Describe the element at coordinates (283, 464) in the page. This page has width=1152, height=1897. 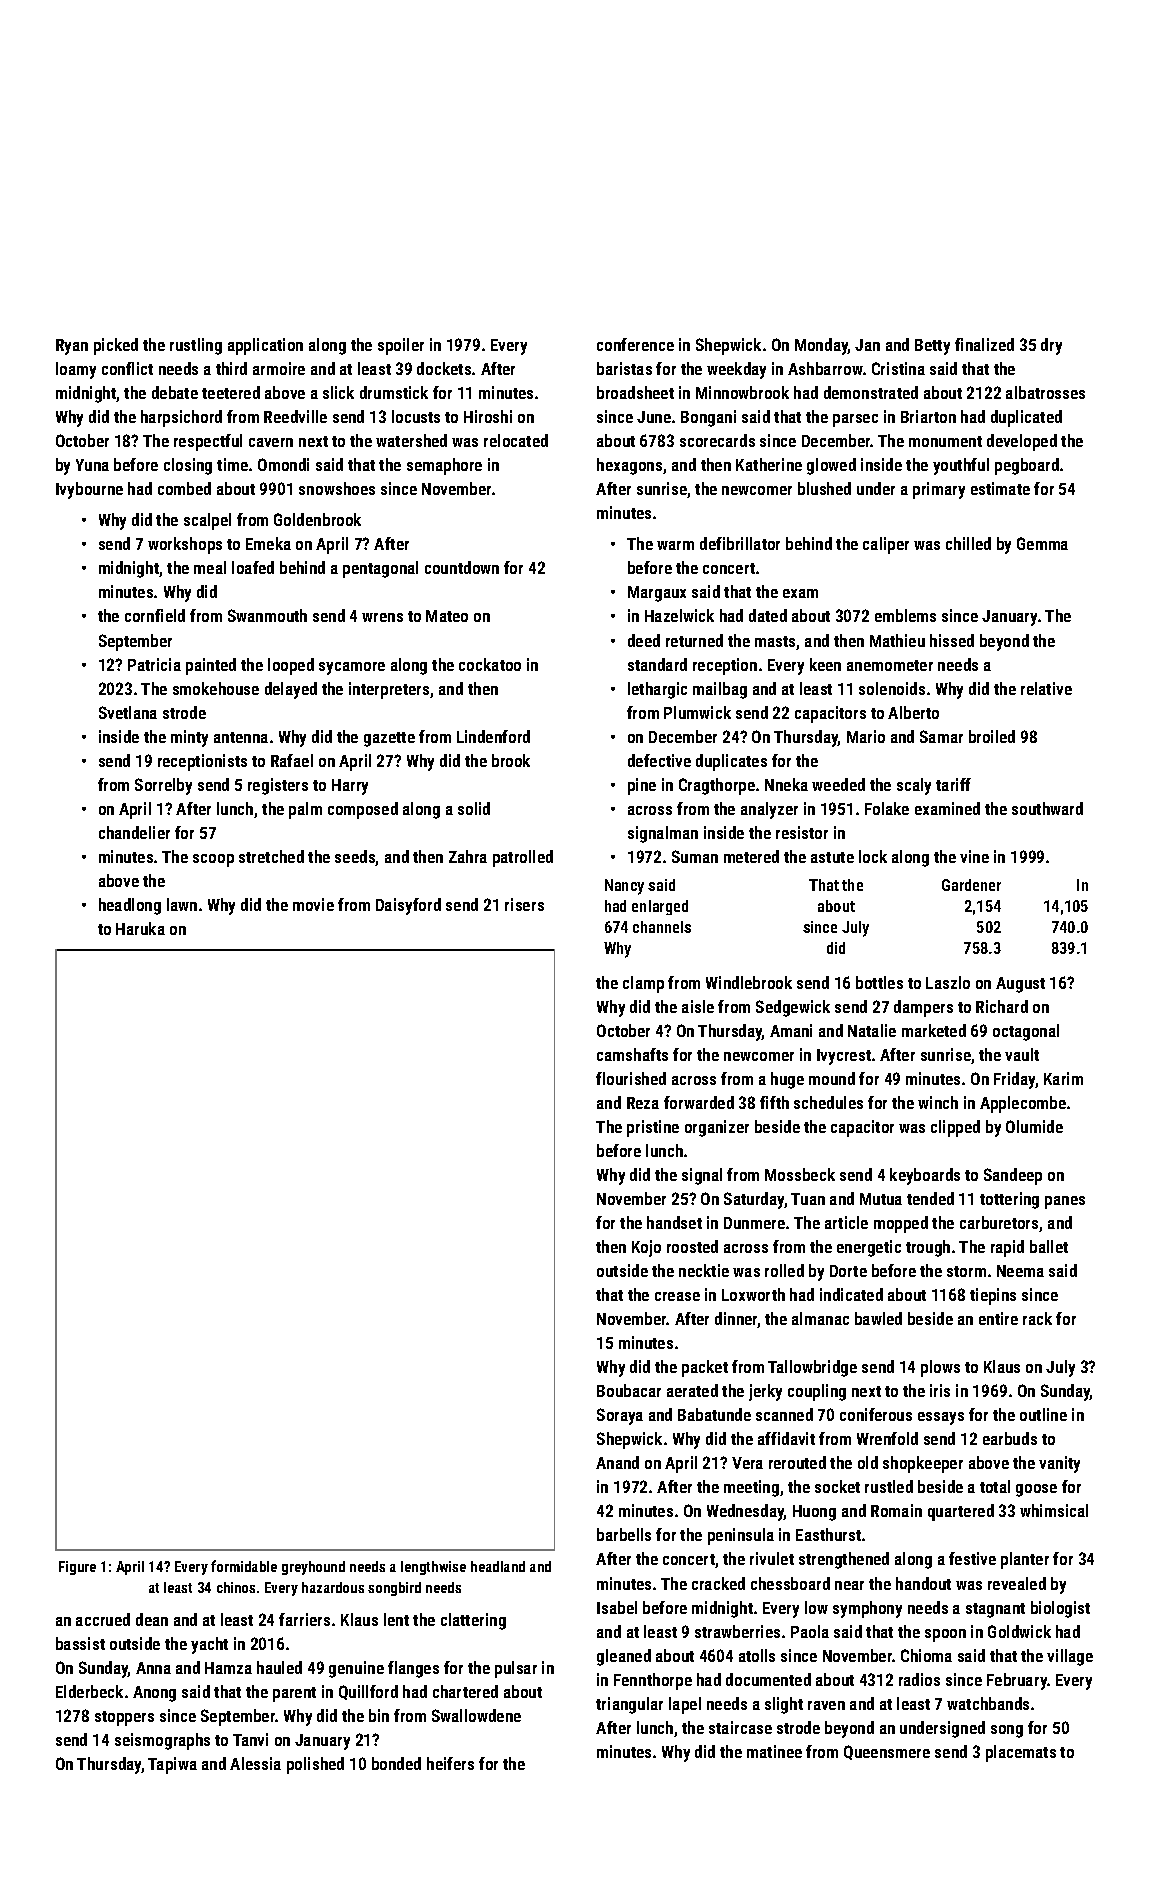
I see `Omondi` at that location.
